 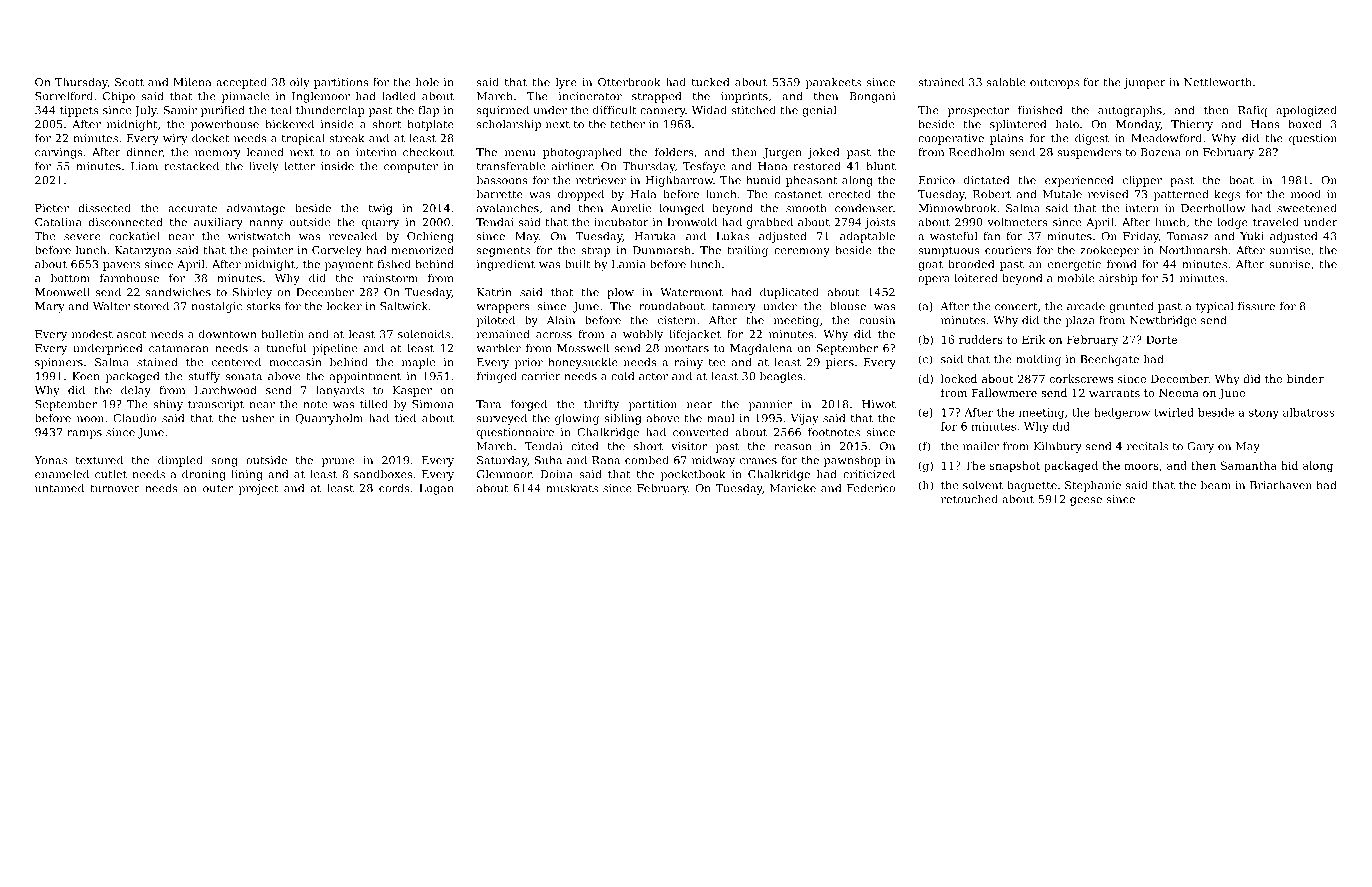 What do you see at coordinates (1081, 378) in the screenshot?
I see `corkscrews` at bounding box center [1081, 378].
